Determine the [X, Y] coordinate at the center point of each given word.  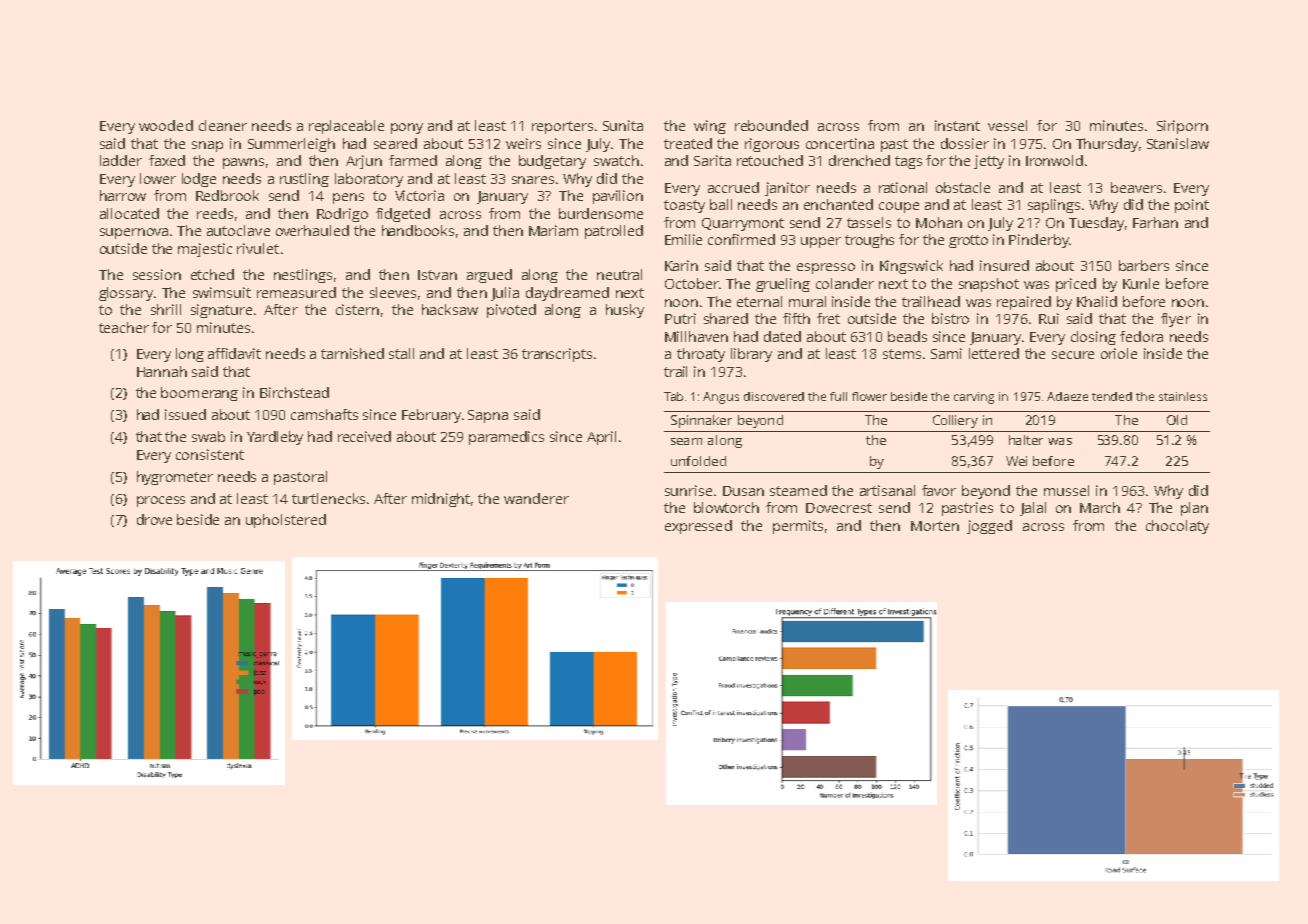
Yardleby [275, 438]
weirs [523, 143]
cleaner [223, 125]
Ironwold [1054, 160]
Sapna [488, 416]
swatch [616, 160]
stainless [1183, 396]
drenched [859, 160]
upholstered [286, 521]
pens [348, 198]
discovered [774, 396]
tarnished [352, 353]
